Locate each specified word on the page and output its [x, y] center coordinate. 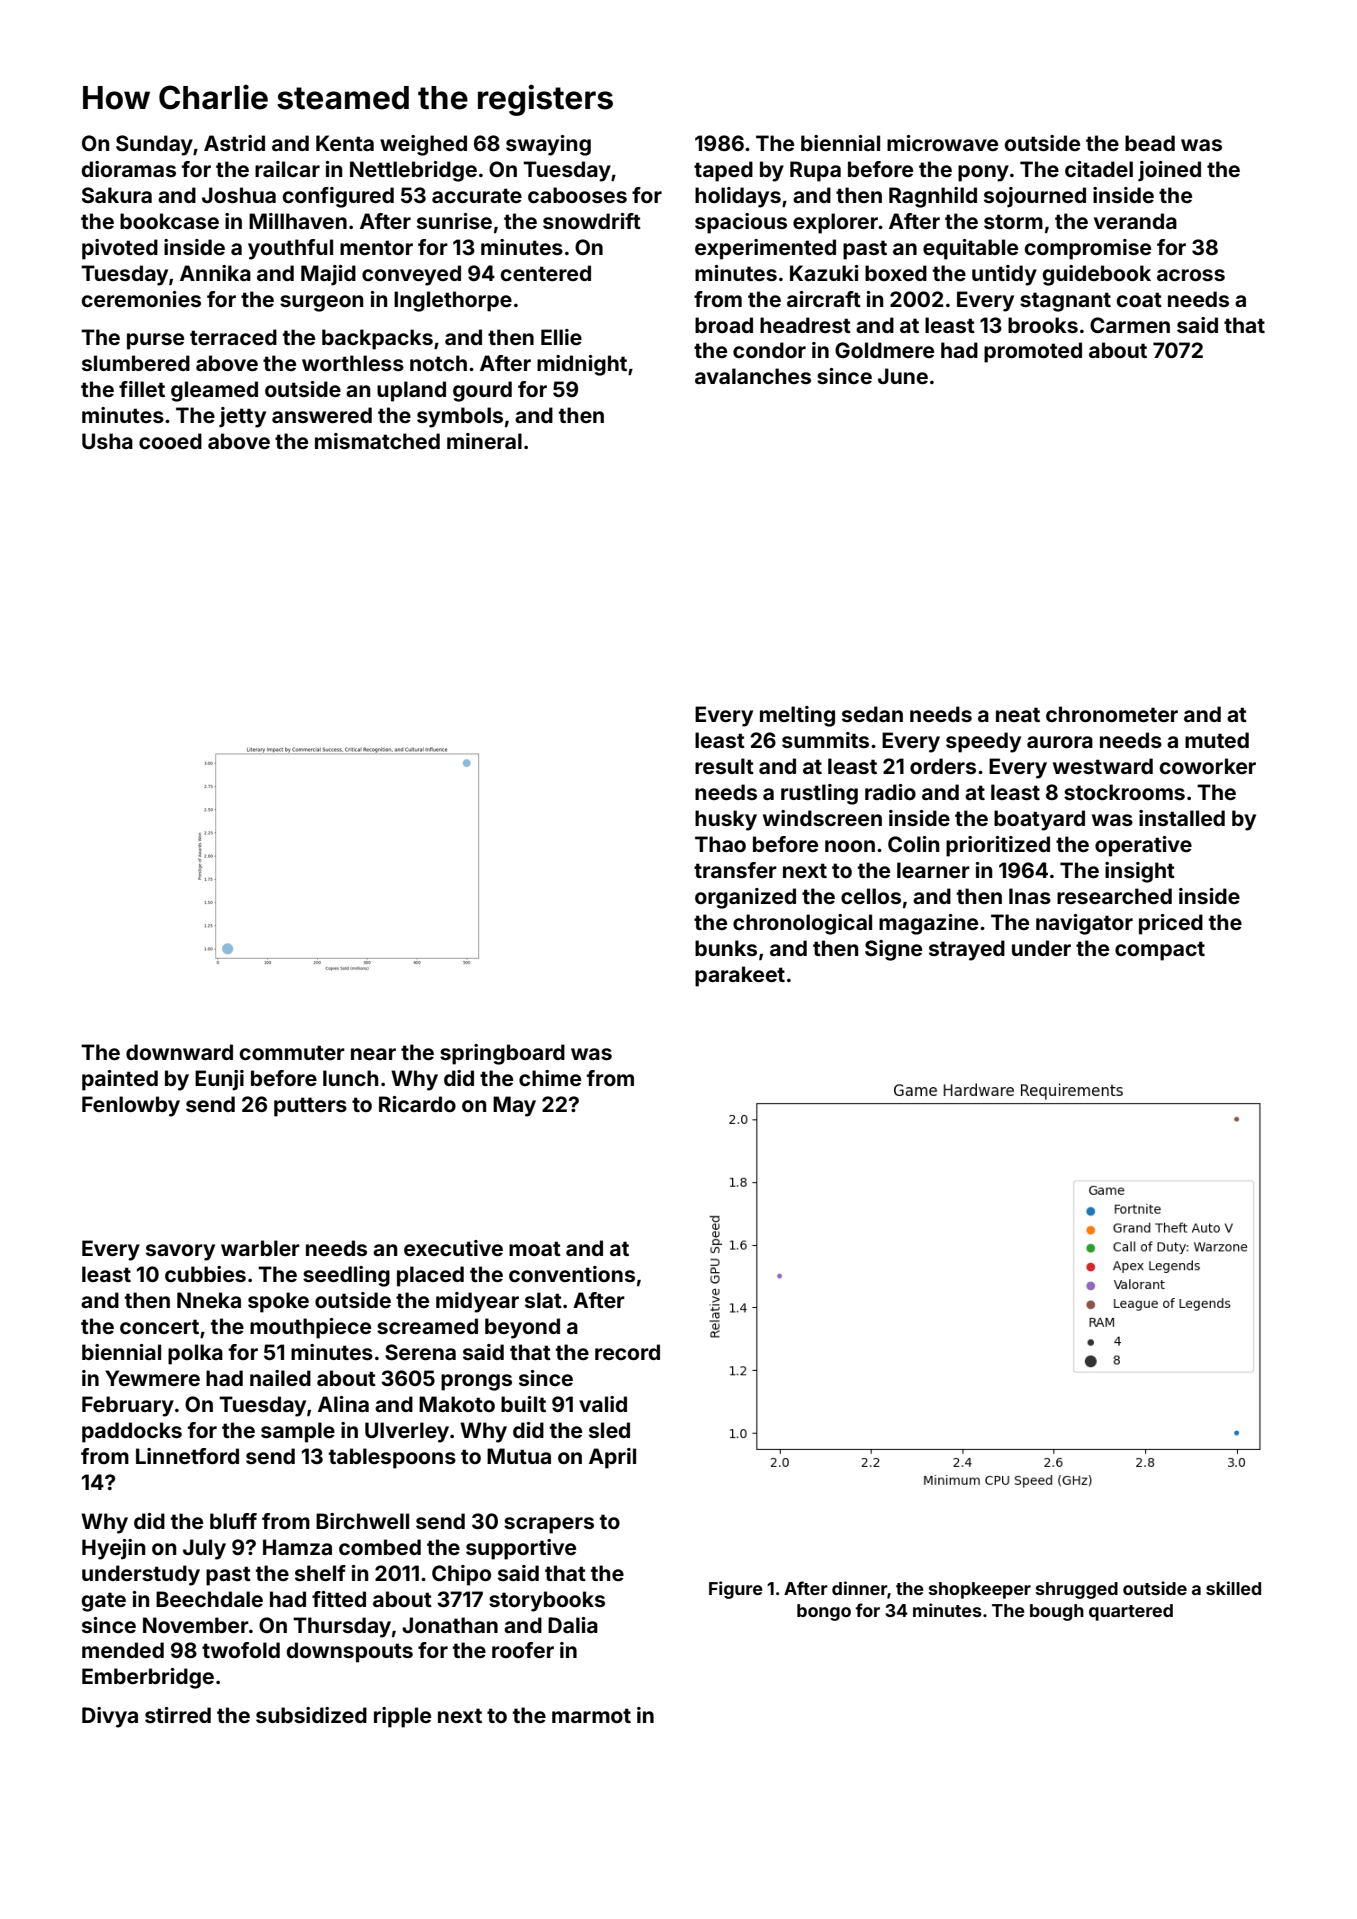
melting [797, 716]
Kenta [345, 143]
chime [550, 1078]
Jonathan [450, 1625]
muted [1217, 740]
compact [1160, 951]
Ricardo [417, 1104]
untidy [1004, 275]
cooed [170, 441]
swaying [548, 145]
